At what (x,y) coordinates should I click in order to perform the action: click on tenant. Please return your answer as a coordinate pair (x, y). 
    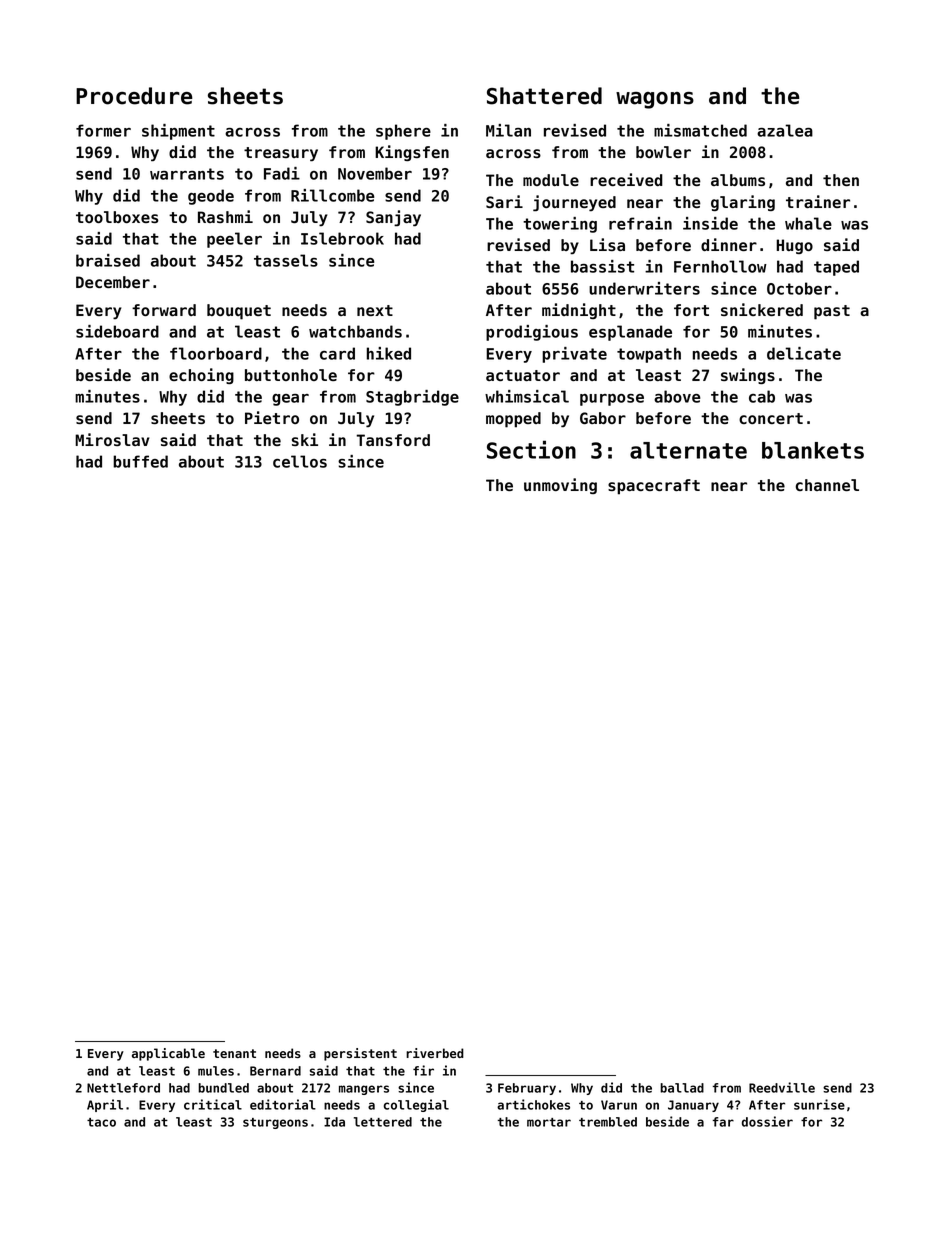
    Looking at the image, I should click on (234, 1053).
